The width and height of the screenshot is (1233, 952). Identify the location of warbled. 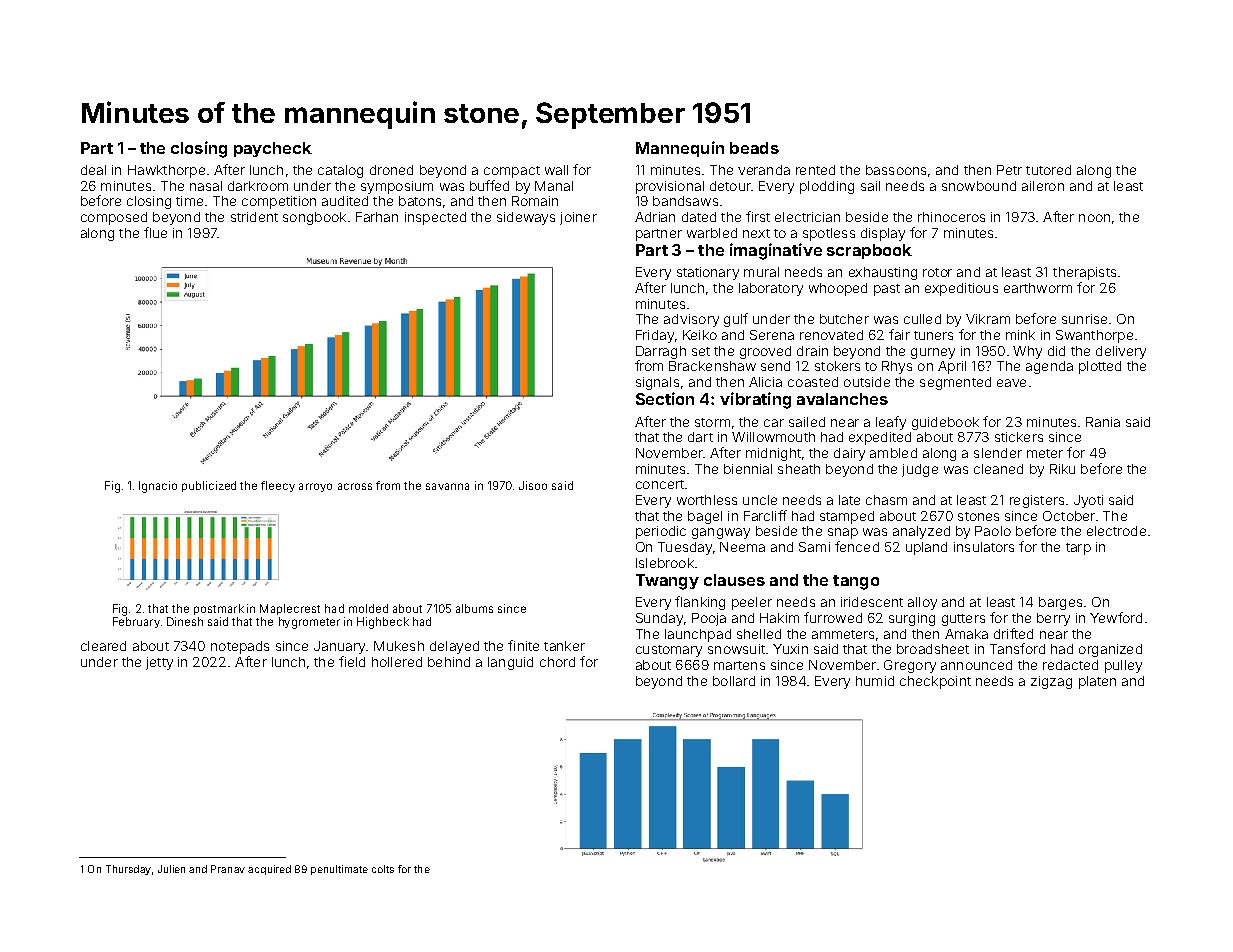
(712, 233).
